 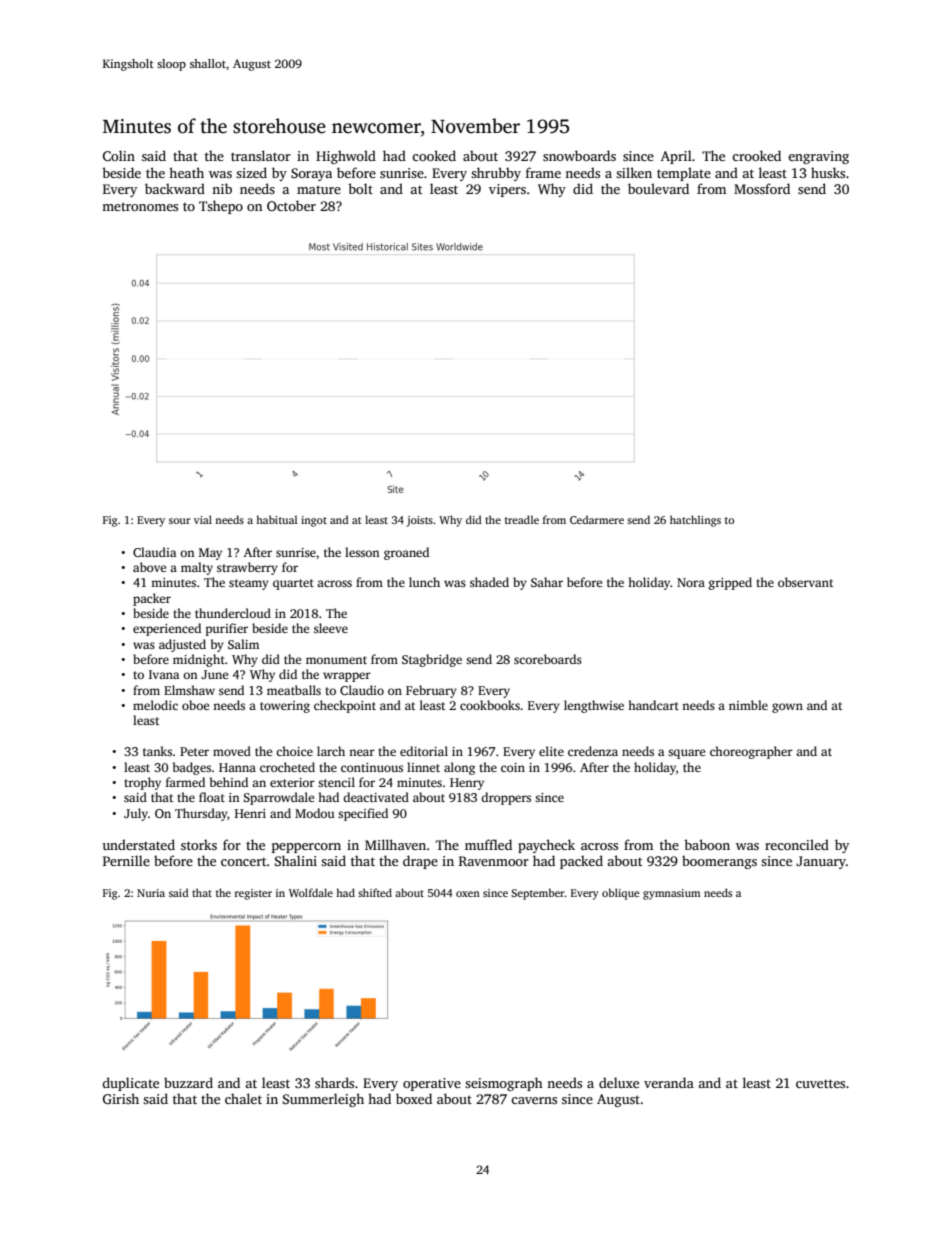 I want to click on sized, so click(x=251, y=172).
